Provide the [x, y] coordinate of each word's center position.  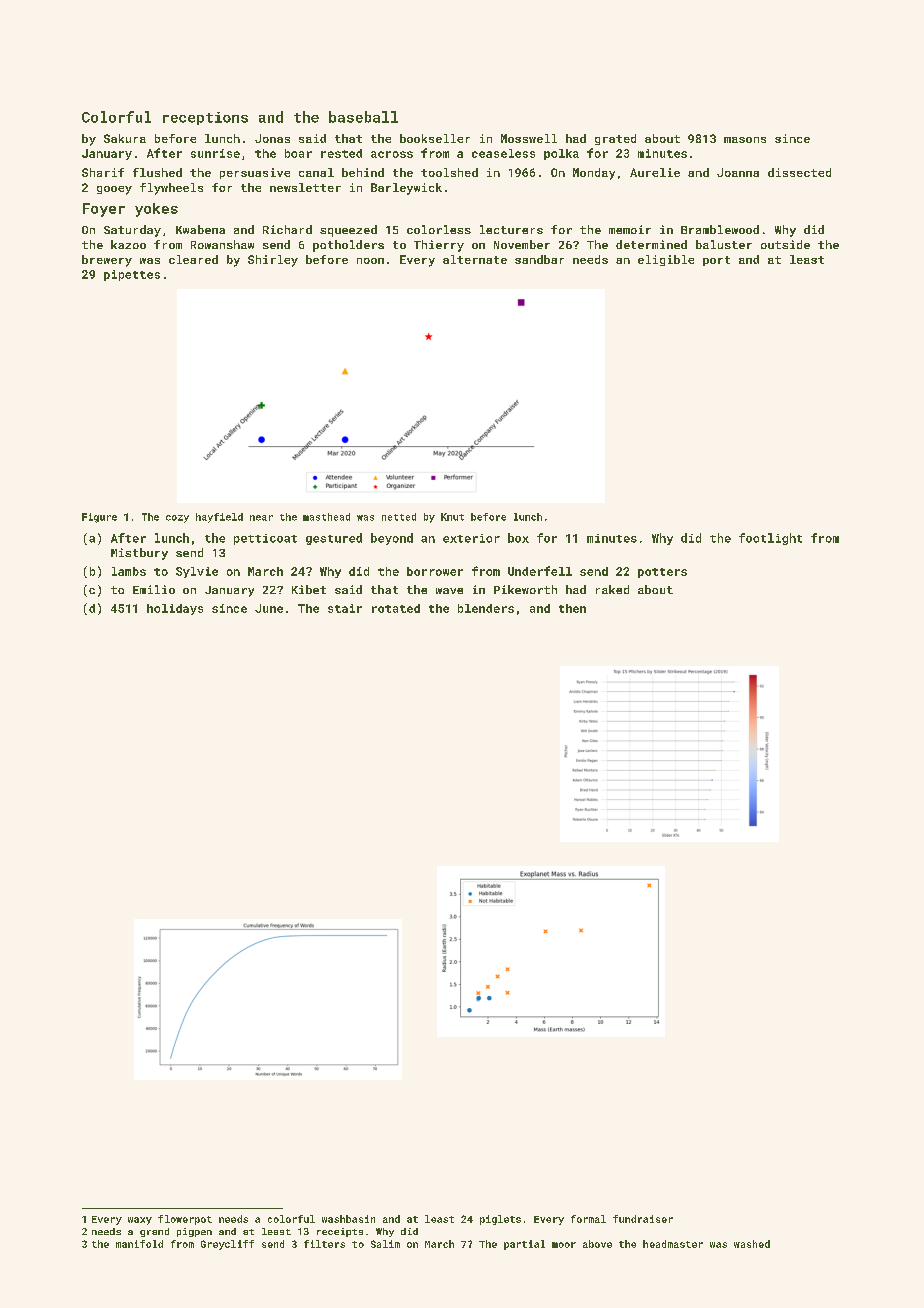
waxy [140, 1221]
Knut [452, 517]
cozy [177, 519]
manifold [139, 1244]
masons [745, 140]
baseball [363, 117]
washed [752, 1244]
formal [588, 1219]
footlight [770, 539]
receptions [205, 118]
